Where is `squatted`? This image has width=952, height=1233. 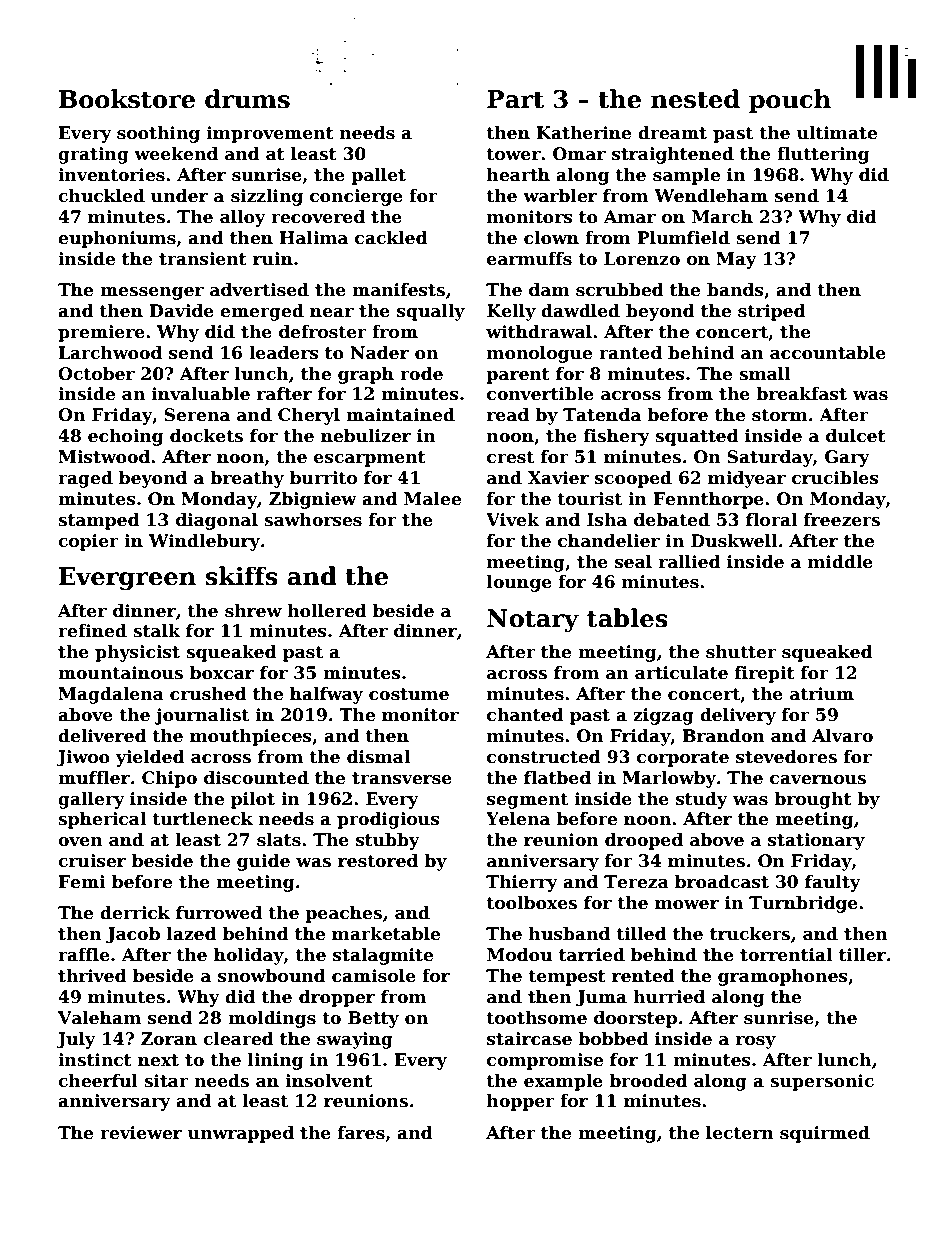 squatted is located at coordinates (697, 437).
